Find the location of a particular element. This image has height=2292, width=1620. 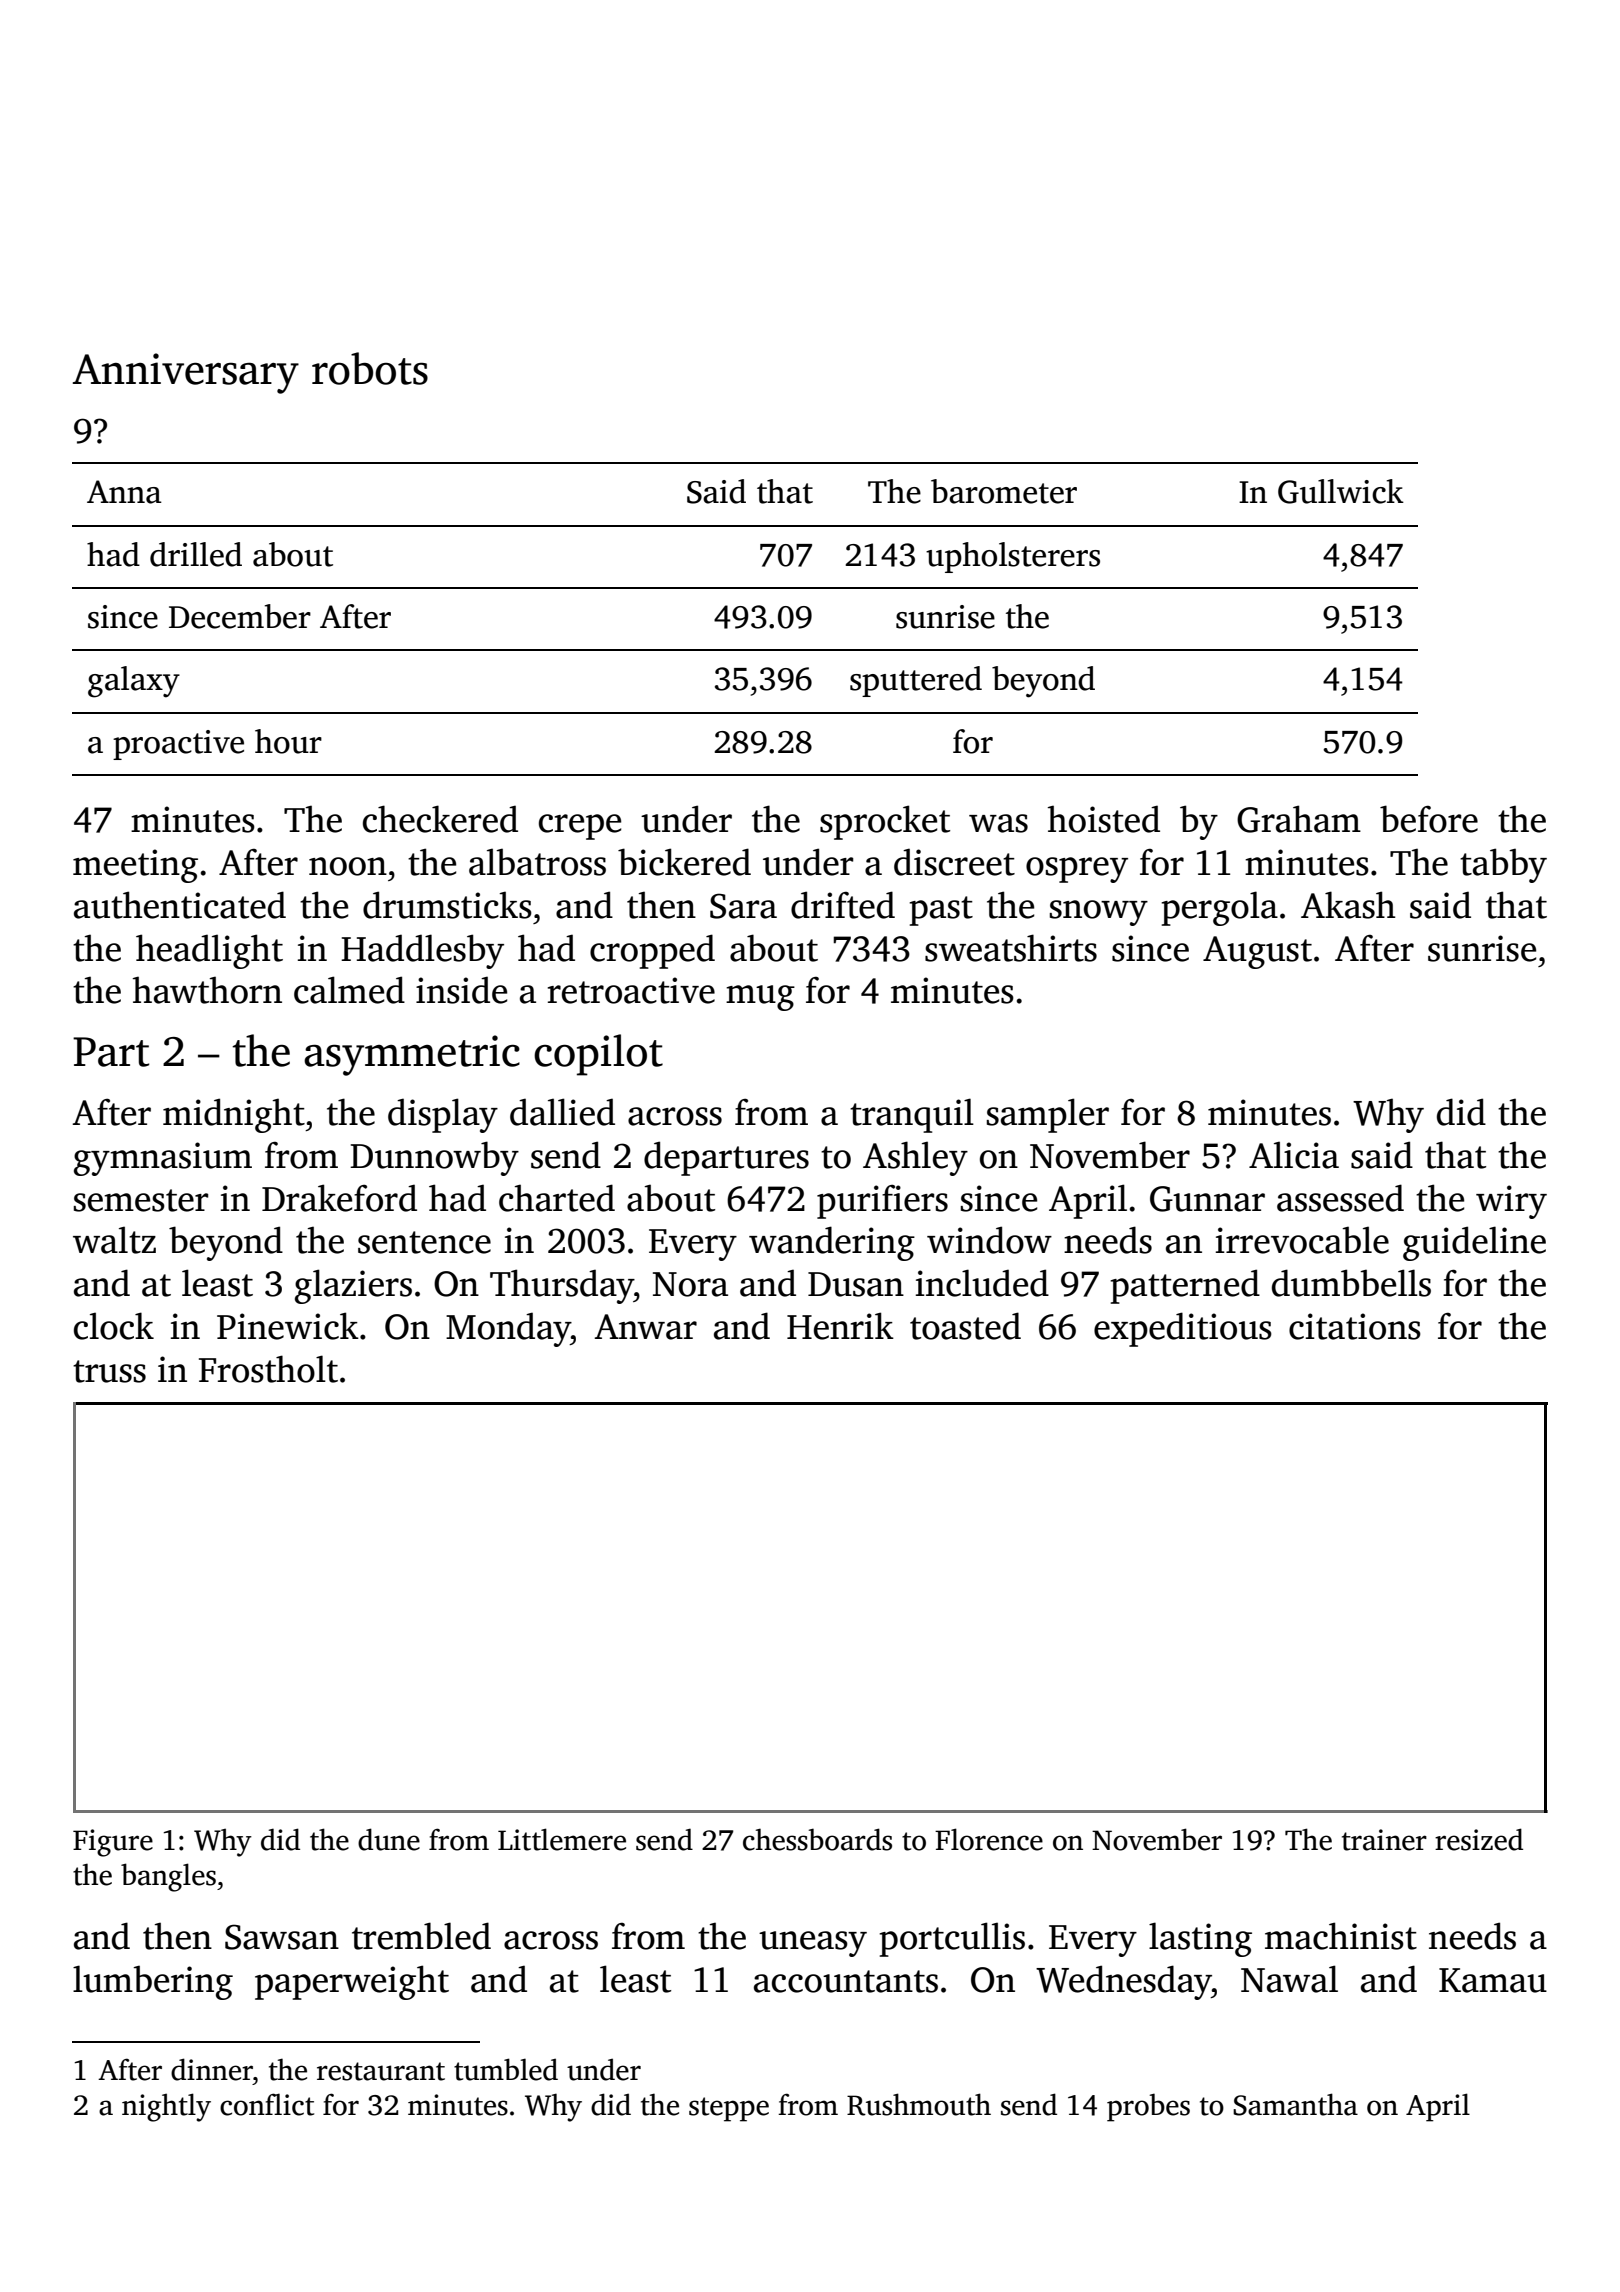

lumbering is located at coordinates (153, 1982).
